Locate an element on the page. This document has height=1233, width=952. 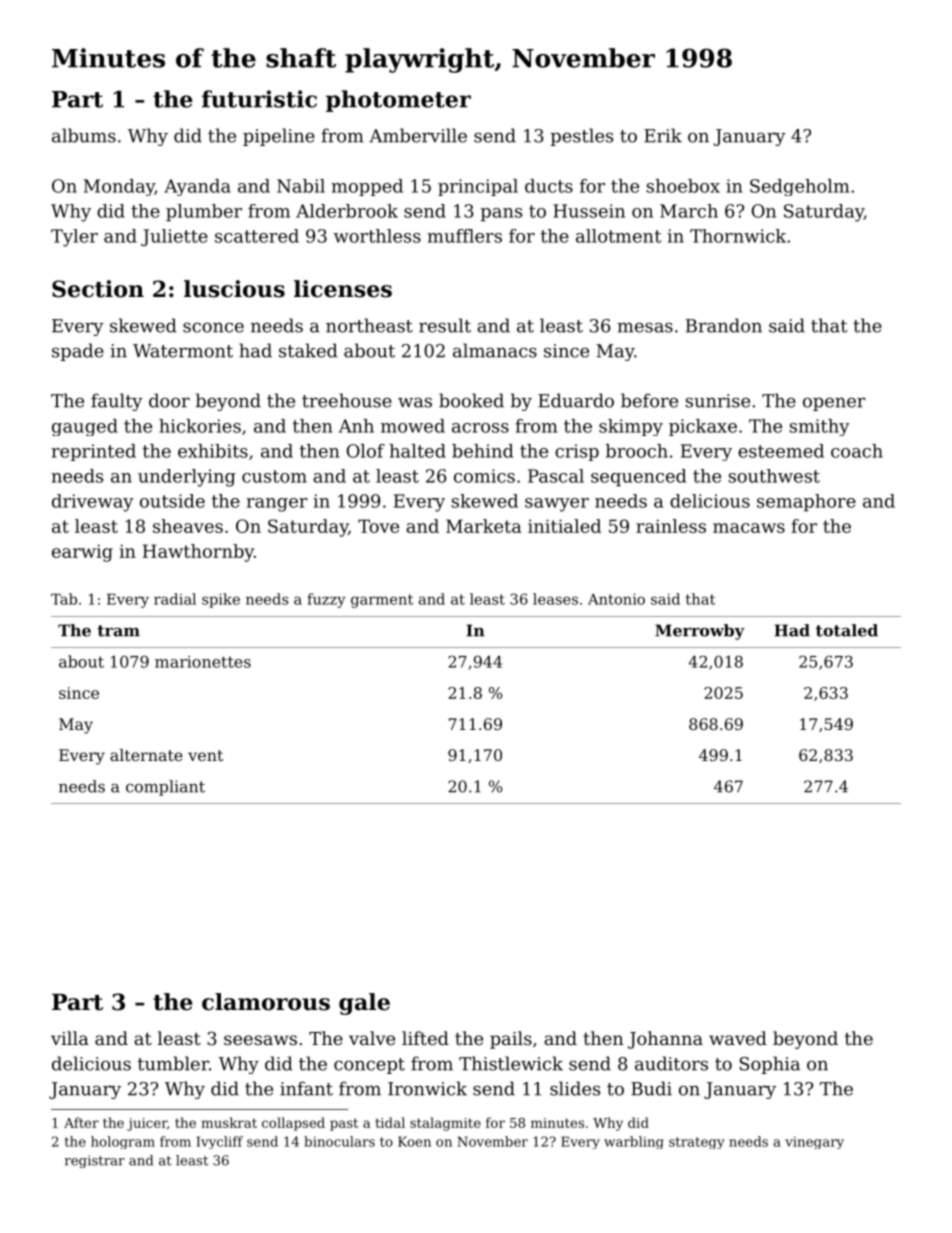
warbling is located at coordinates (634, 1142).
